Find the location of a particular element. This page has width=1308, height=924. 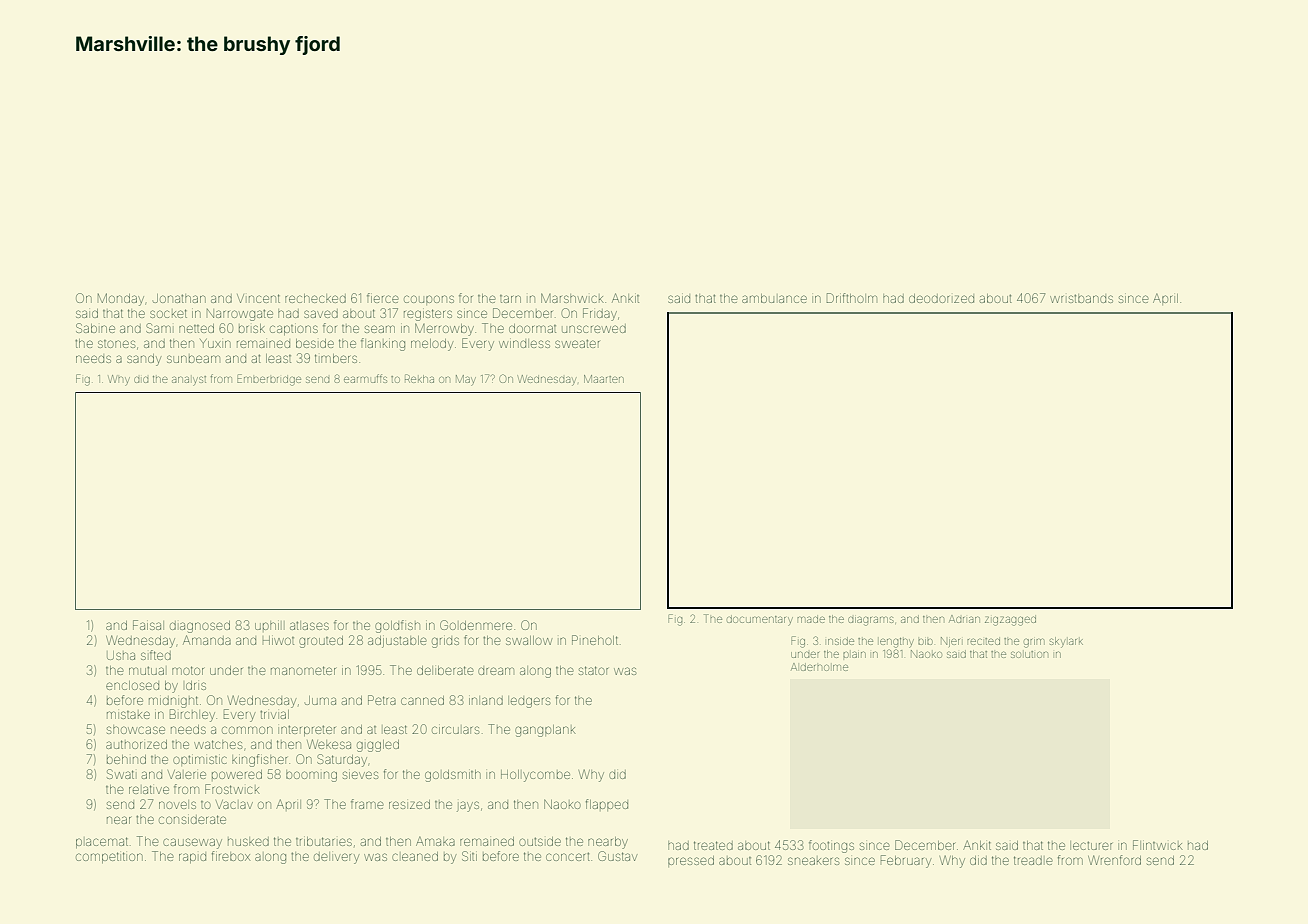

Maarten is located at coordinates (604, 379).
